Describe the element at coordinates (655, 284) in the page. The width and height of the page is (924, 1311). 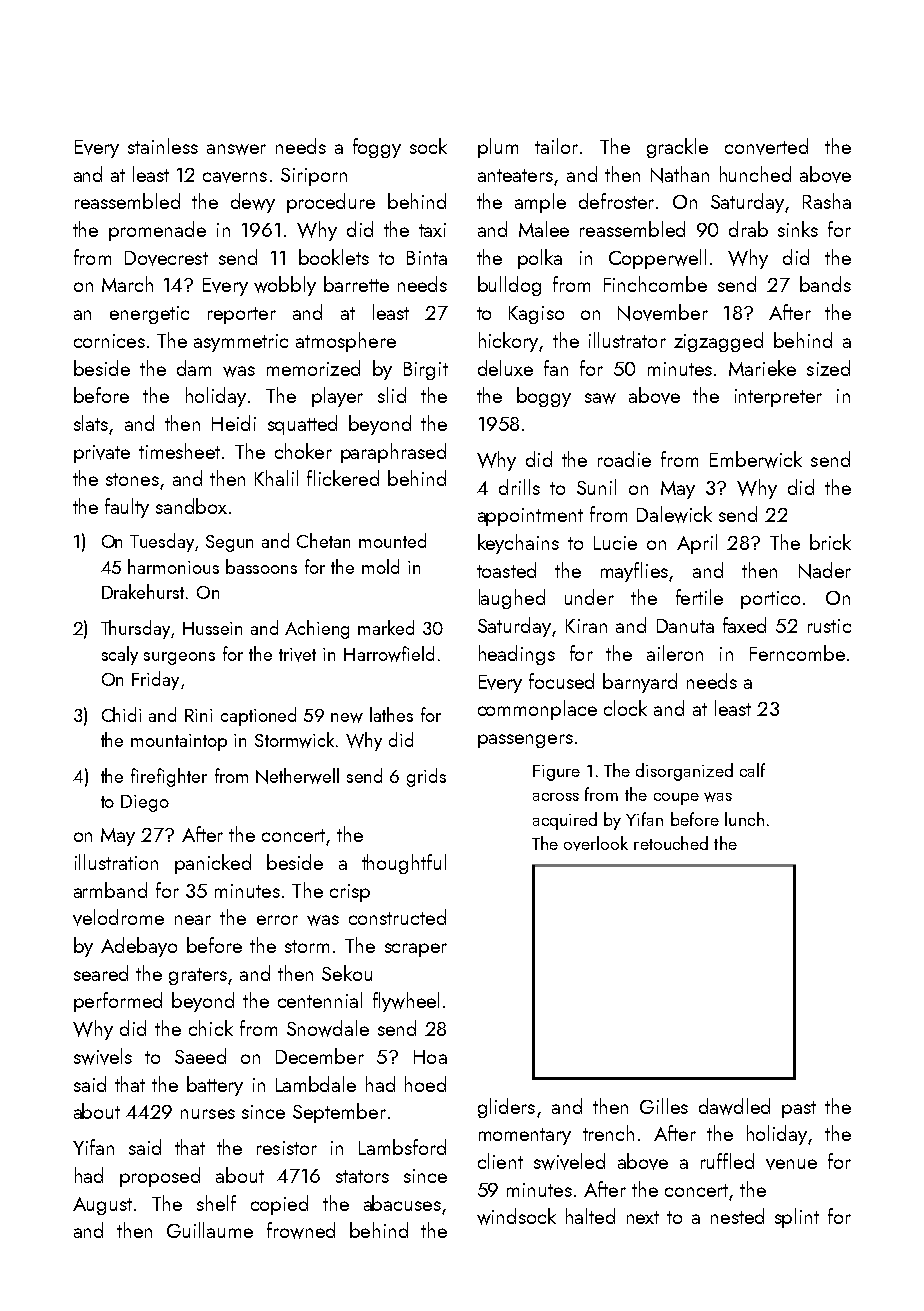
I see `Finchcombe` at that location.
